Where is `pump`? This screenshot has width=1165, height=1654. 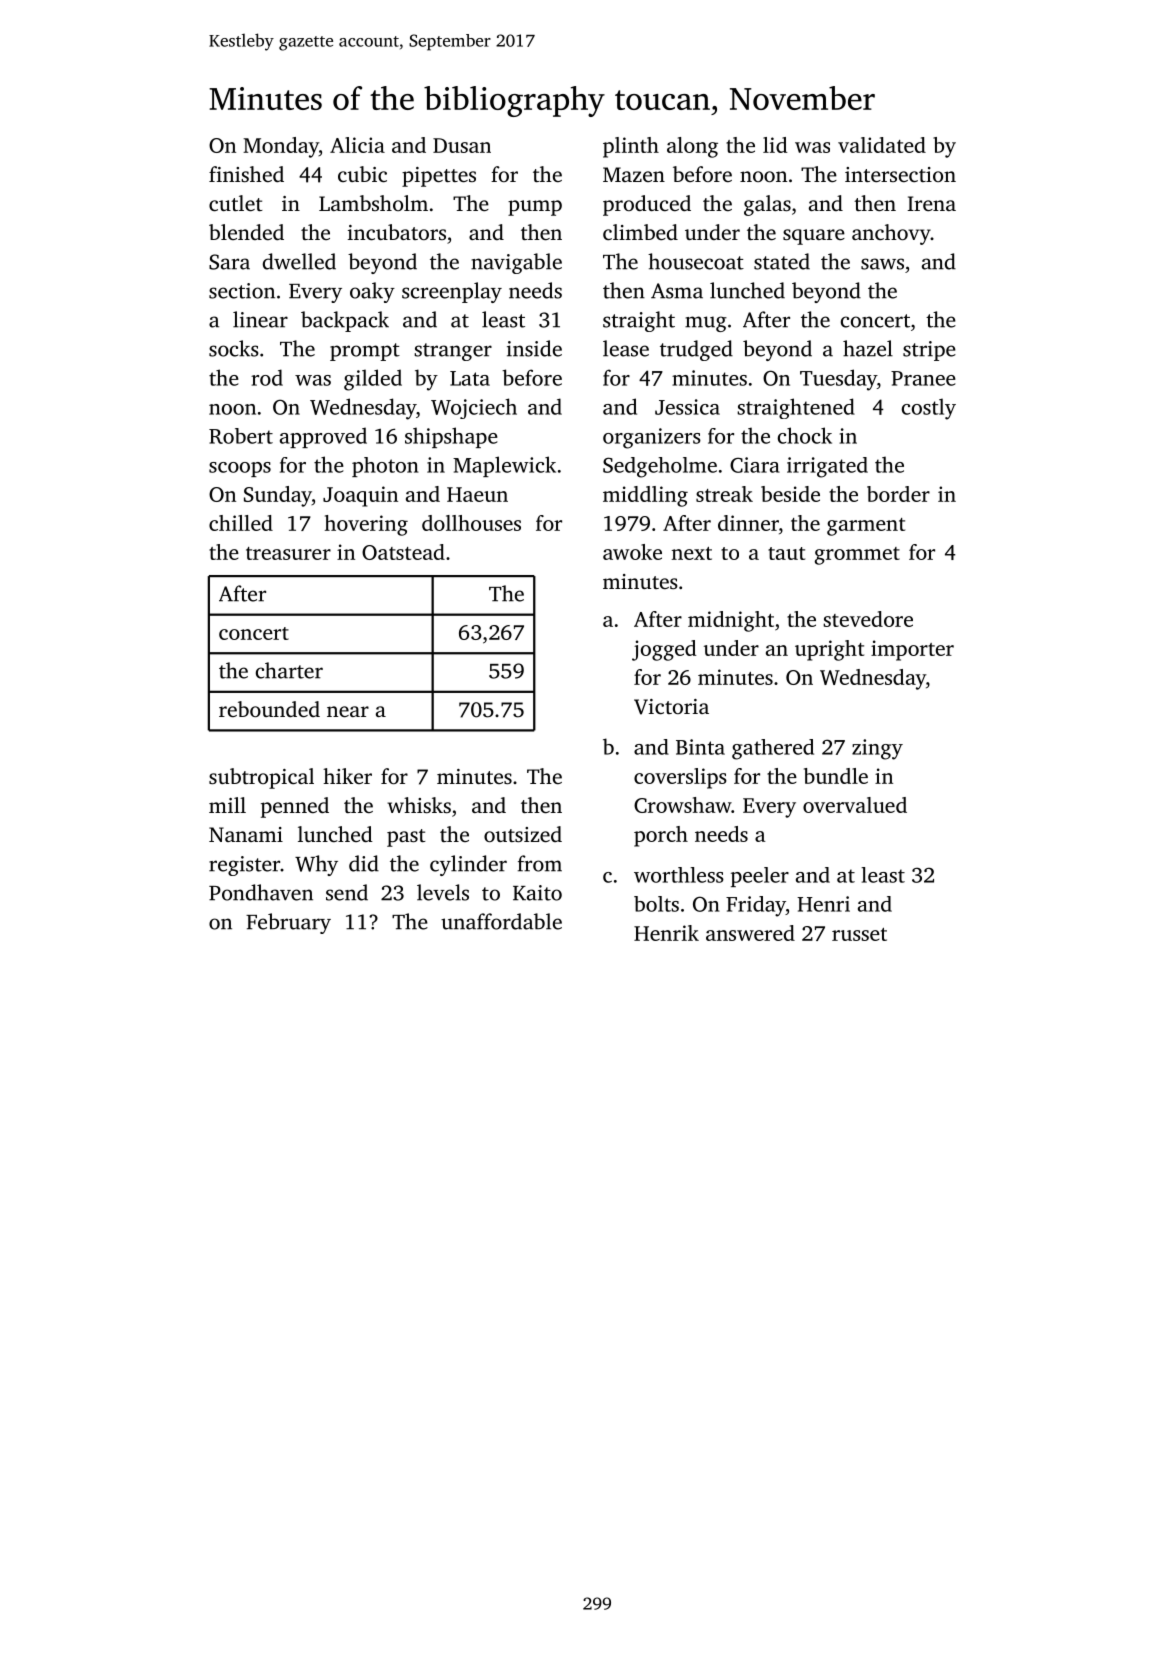
pump is located at coordinates (535, 208).
